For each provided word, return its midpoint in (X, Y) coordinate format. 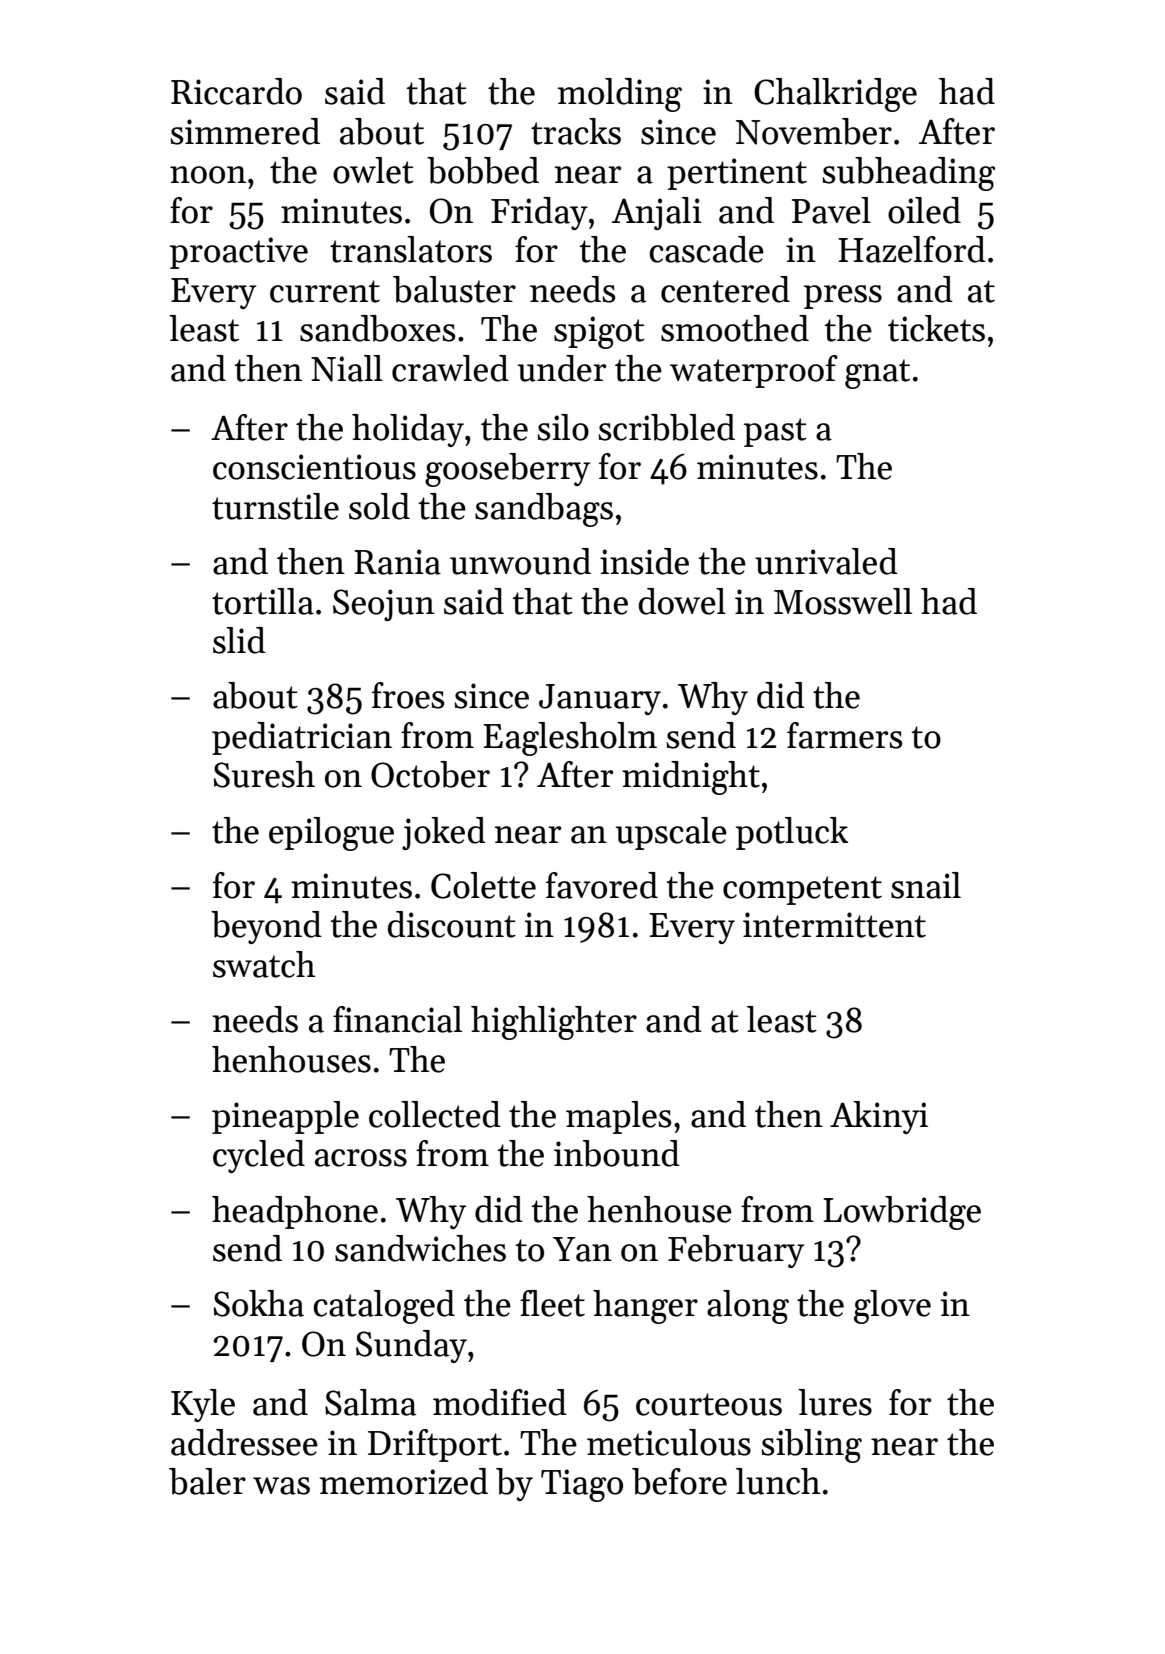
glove (892, 1307)
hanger (645, 1307)
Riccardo (236, 91)
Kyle (203, 1405)
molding (620, 95)
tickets (936, 328)
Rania (397, 562)
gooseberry (507, 470)
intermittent (834, 925)
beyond (266, 927)
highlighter (554, 1023)
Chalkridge (835, 95)
